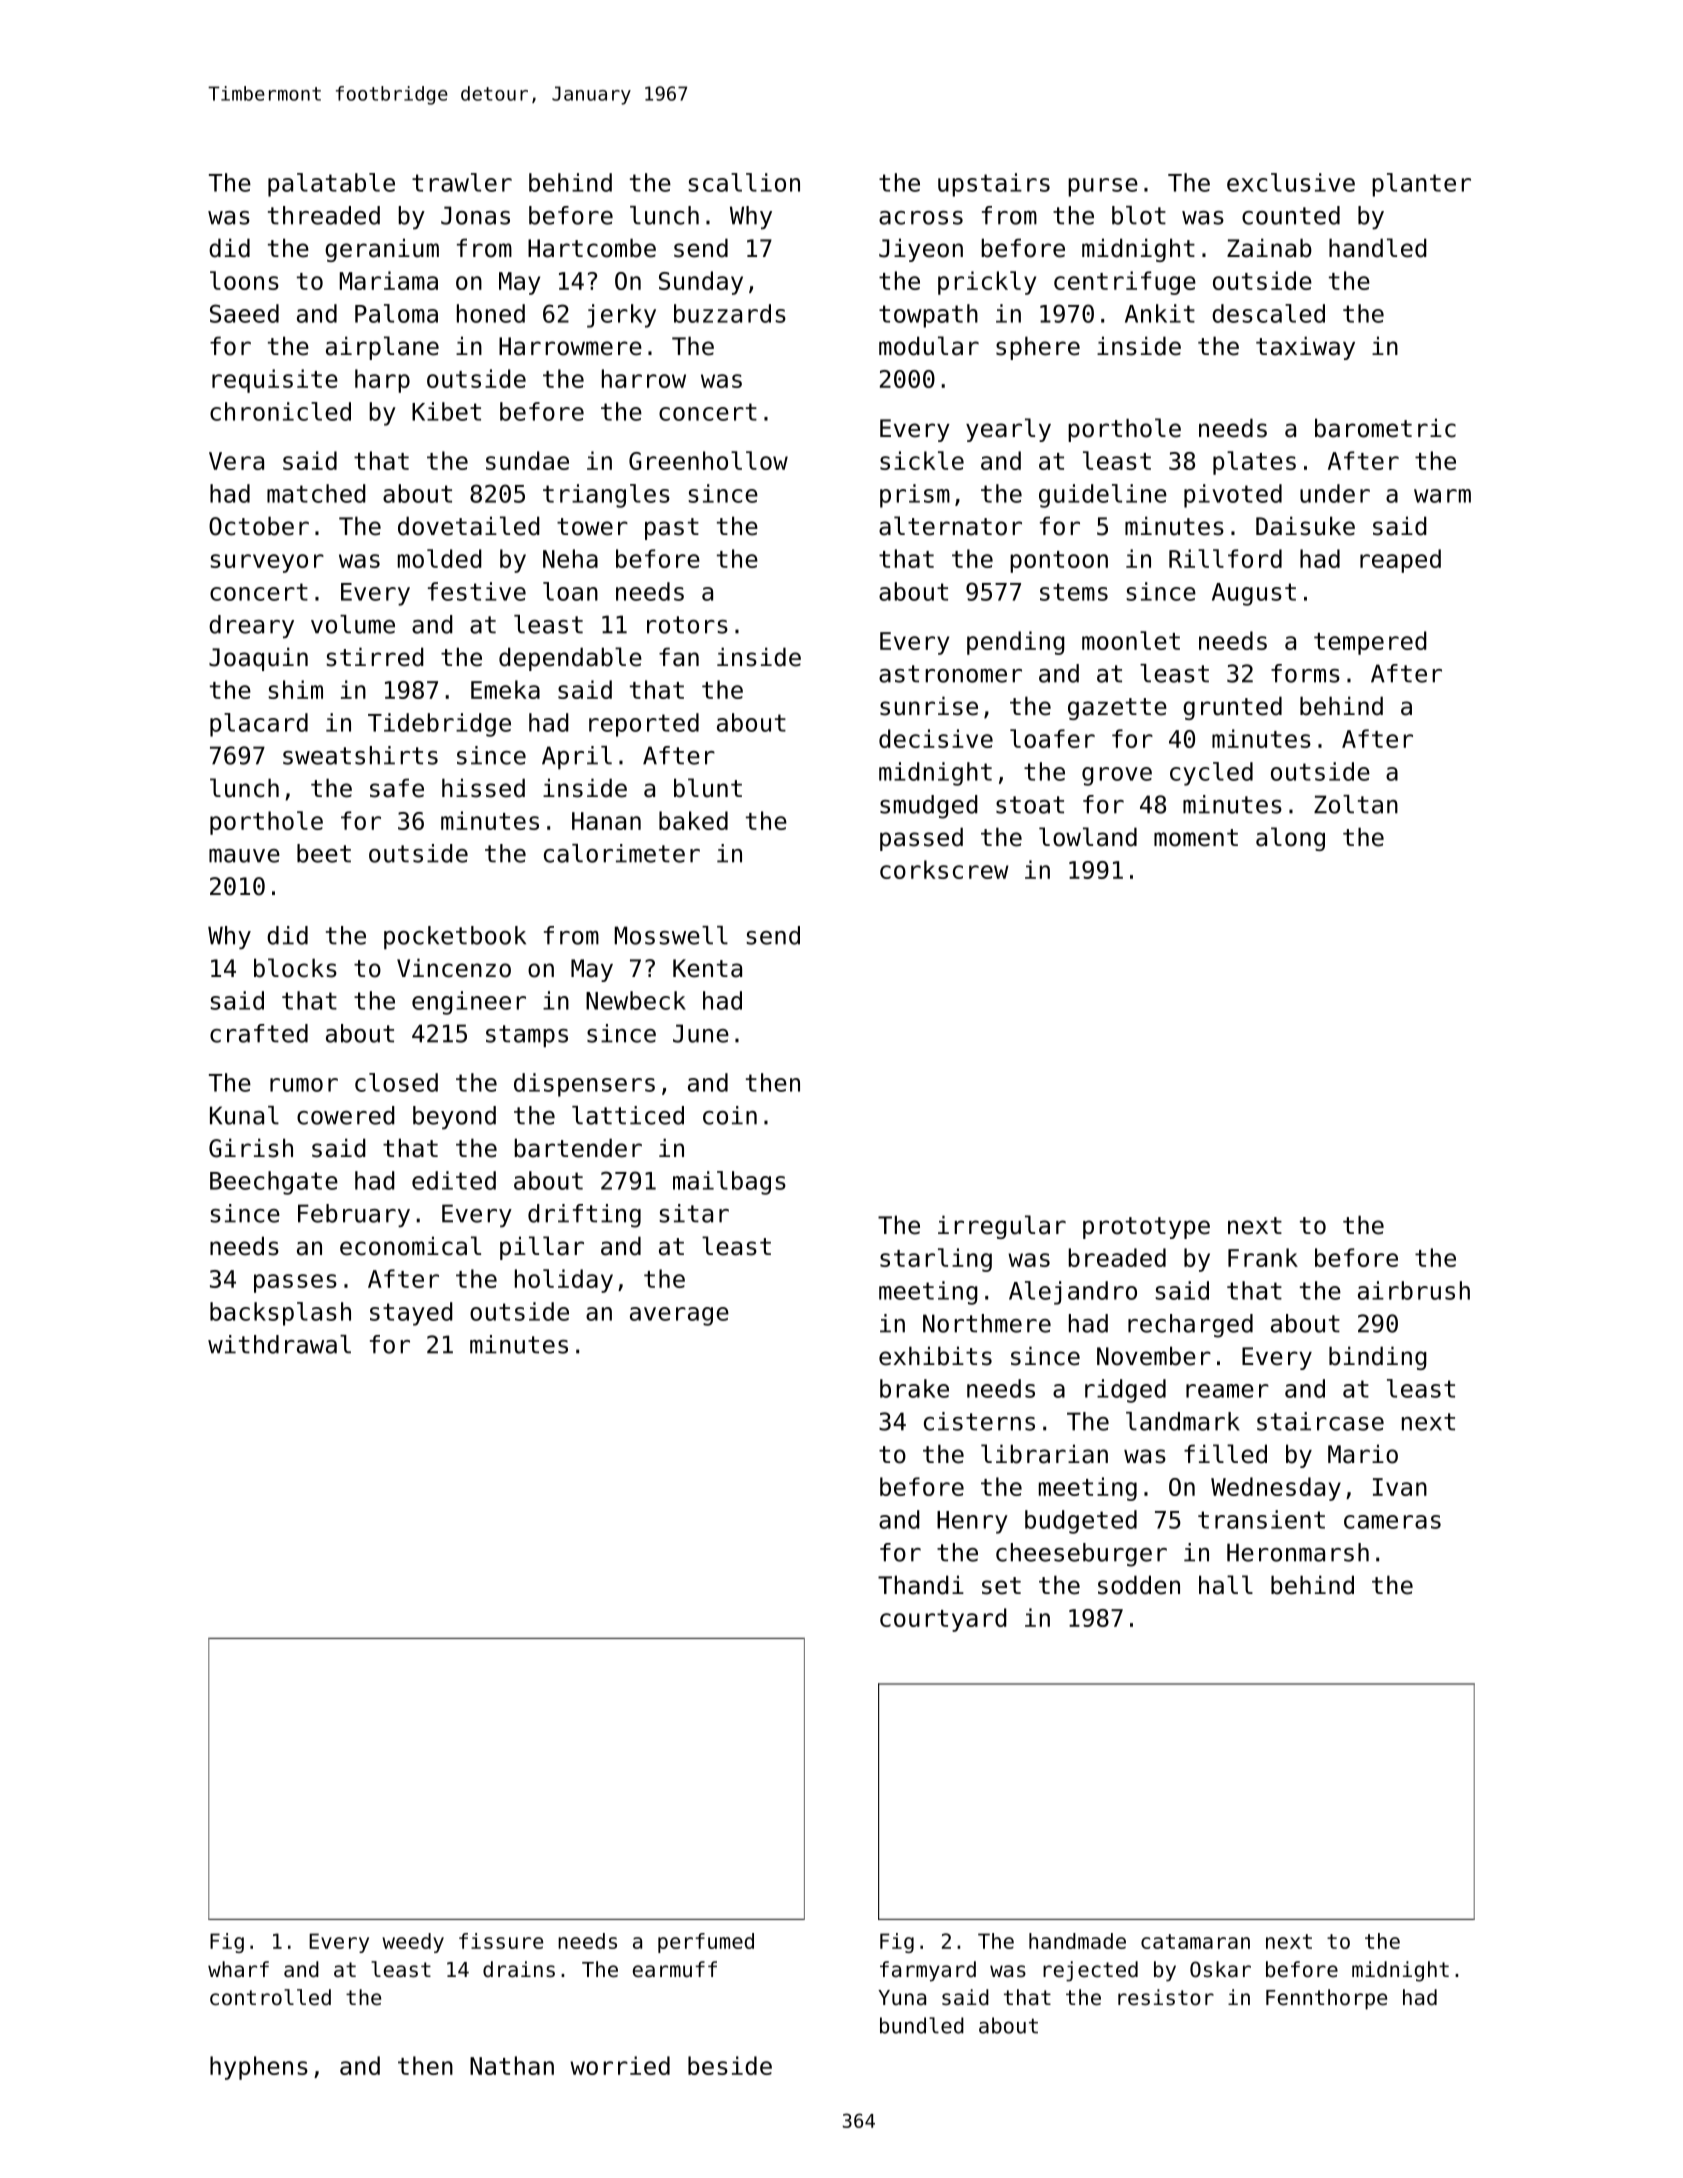 The image size is (1683, 2178). What do you see at coordinates (622, 853) in the image?
I see `calorimeter` at bounding box center [622, 853].
